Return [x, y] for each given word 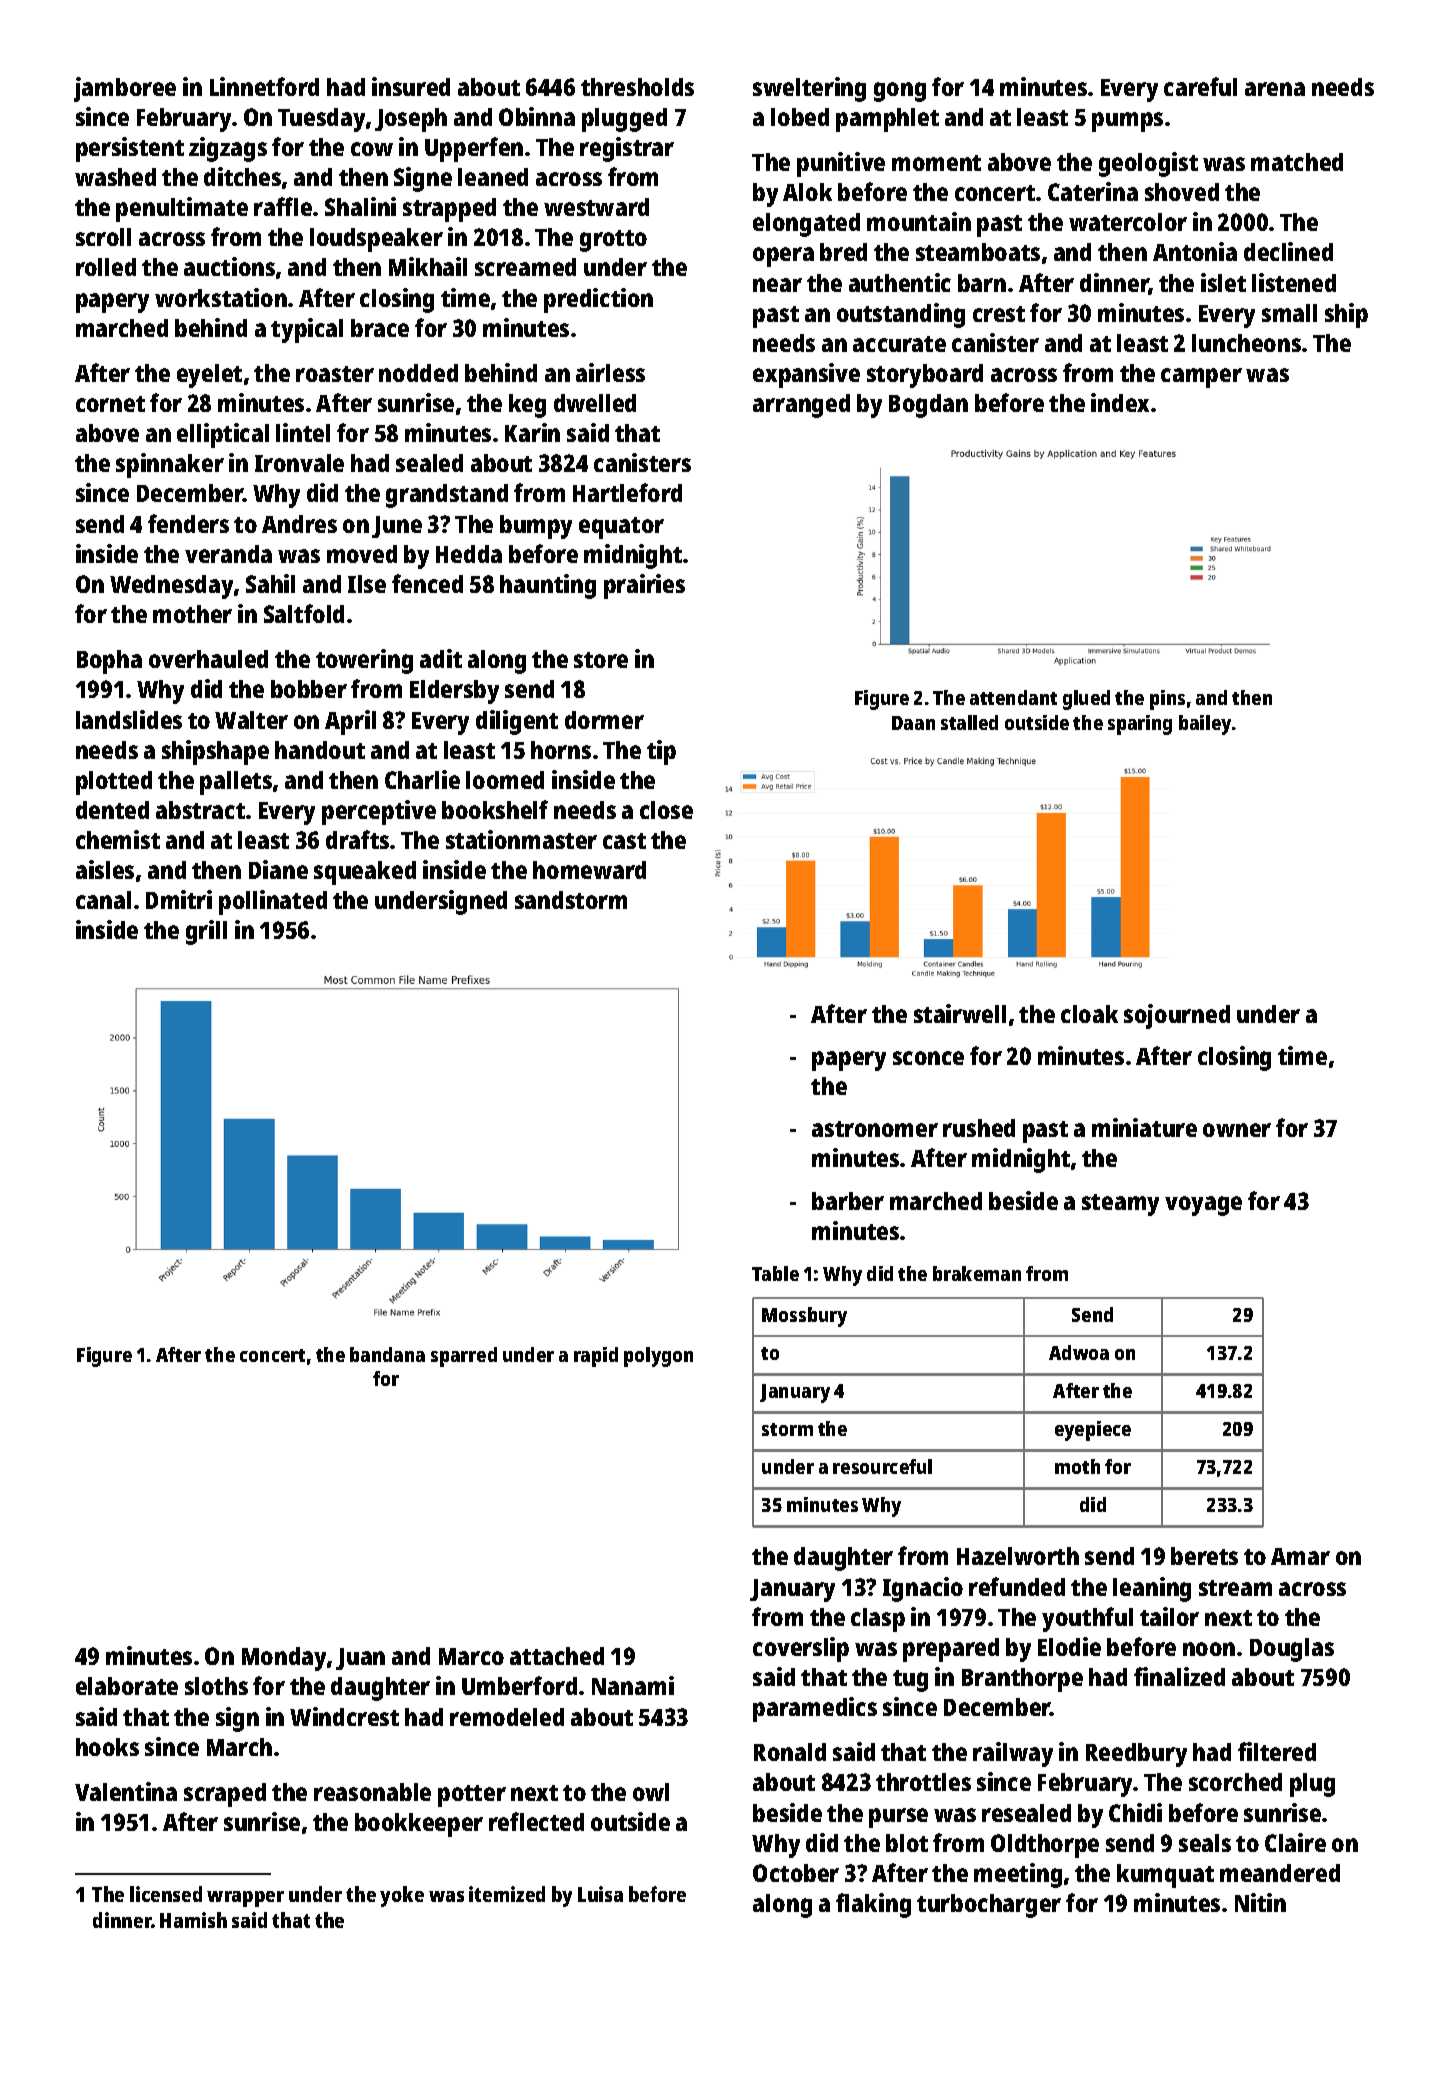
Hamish [193, 1920]
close [666, 810]
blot [907, 1843]
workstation [221, 297]
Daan [913, 723]
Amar [1300, 1556]
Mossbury [804, 1317]
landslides [129, 719]
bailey [1205, 725]
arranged [801, 406]
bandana [387, 1354]
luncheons [1246, 343]
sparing [1140, 725]
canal [103, 900]
